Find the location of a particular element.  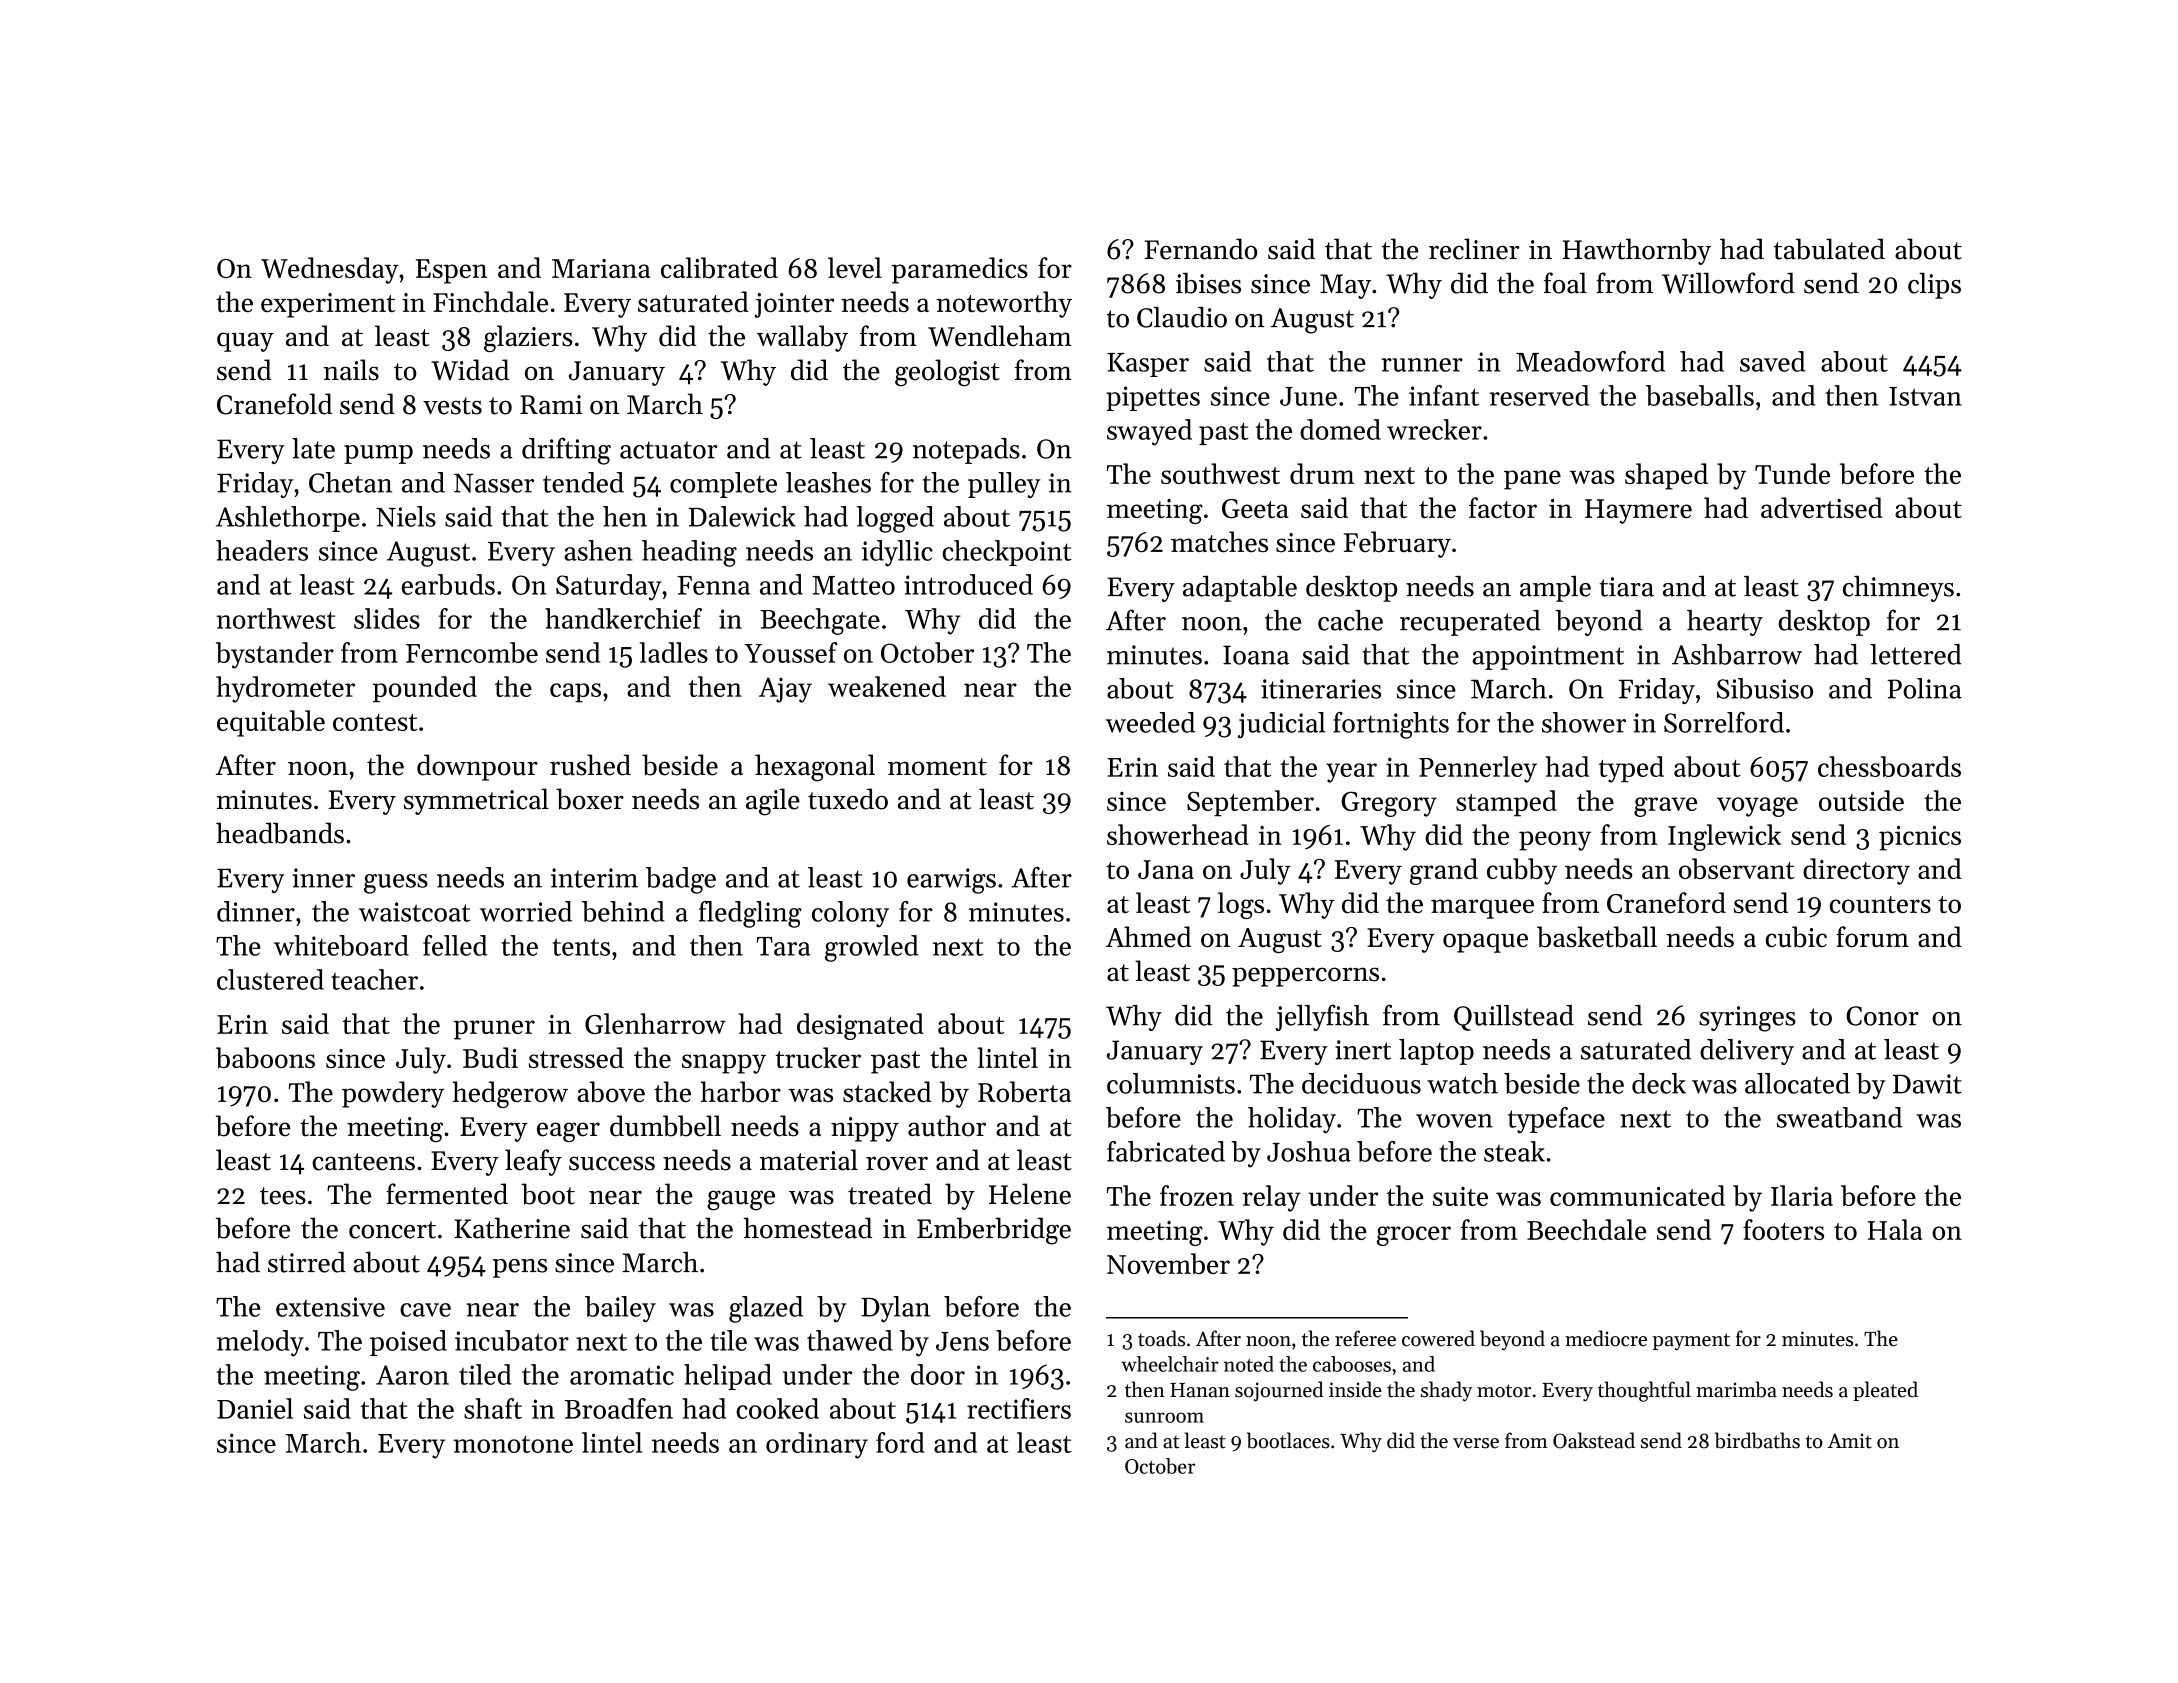

Hawthornby is located at coordinates (1637, 251).
